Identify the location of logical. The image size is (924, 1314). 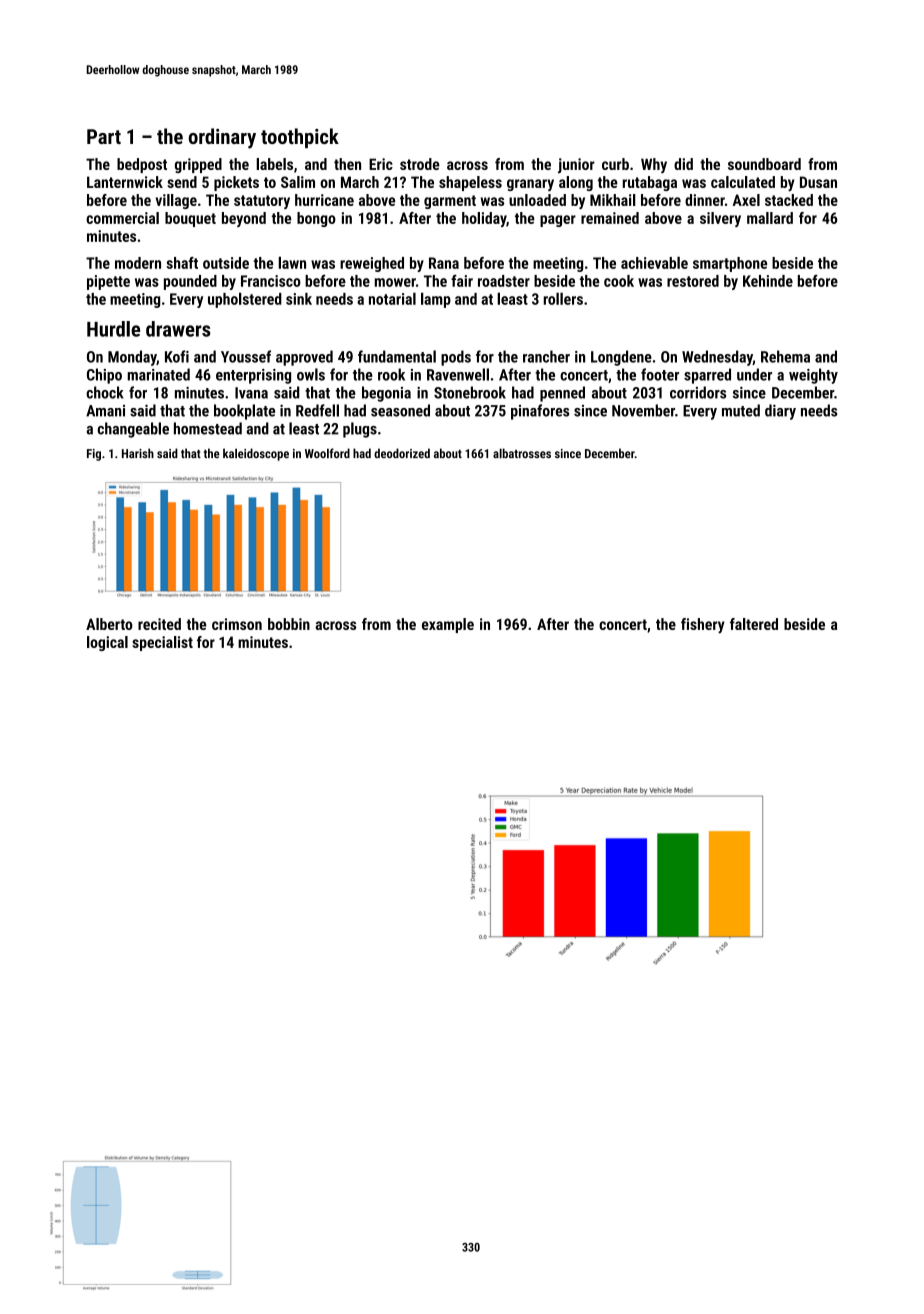
(107, 643).
